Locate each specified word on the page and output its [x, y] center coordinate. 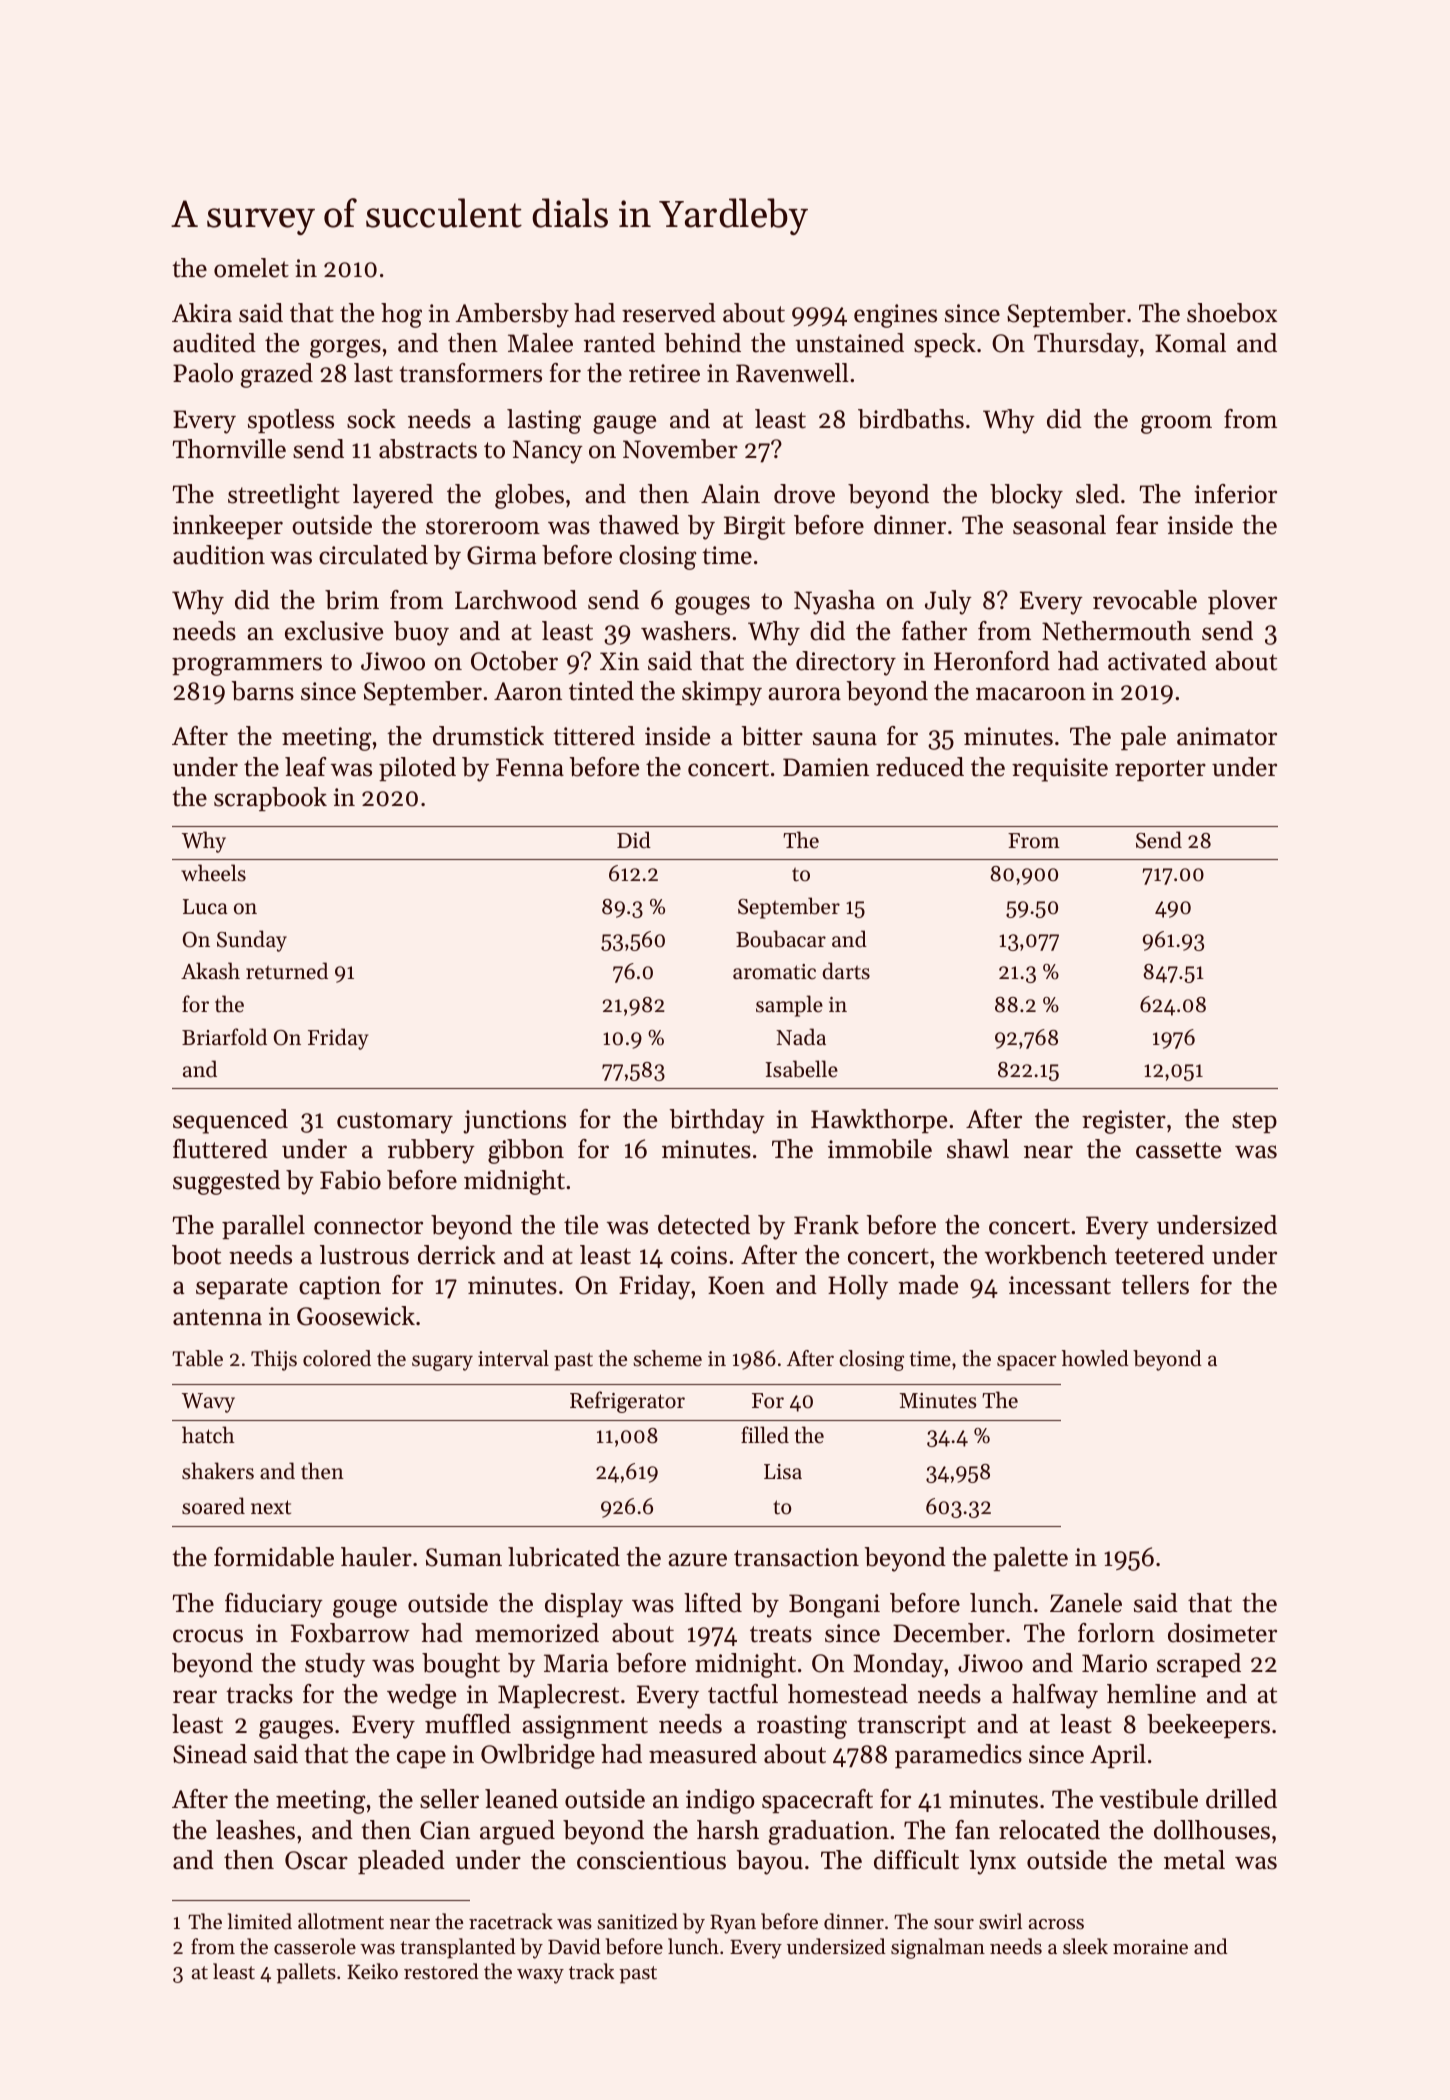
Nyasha [834, 602]
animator [1227, 736]
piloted [417, 769]
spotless [291, 421]
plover [1242, 602]
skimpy [722, 693]
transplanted [458, 1948]
